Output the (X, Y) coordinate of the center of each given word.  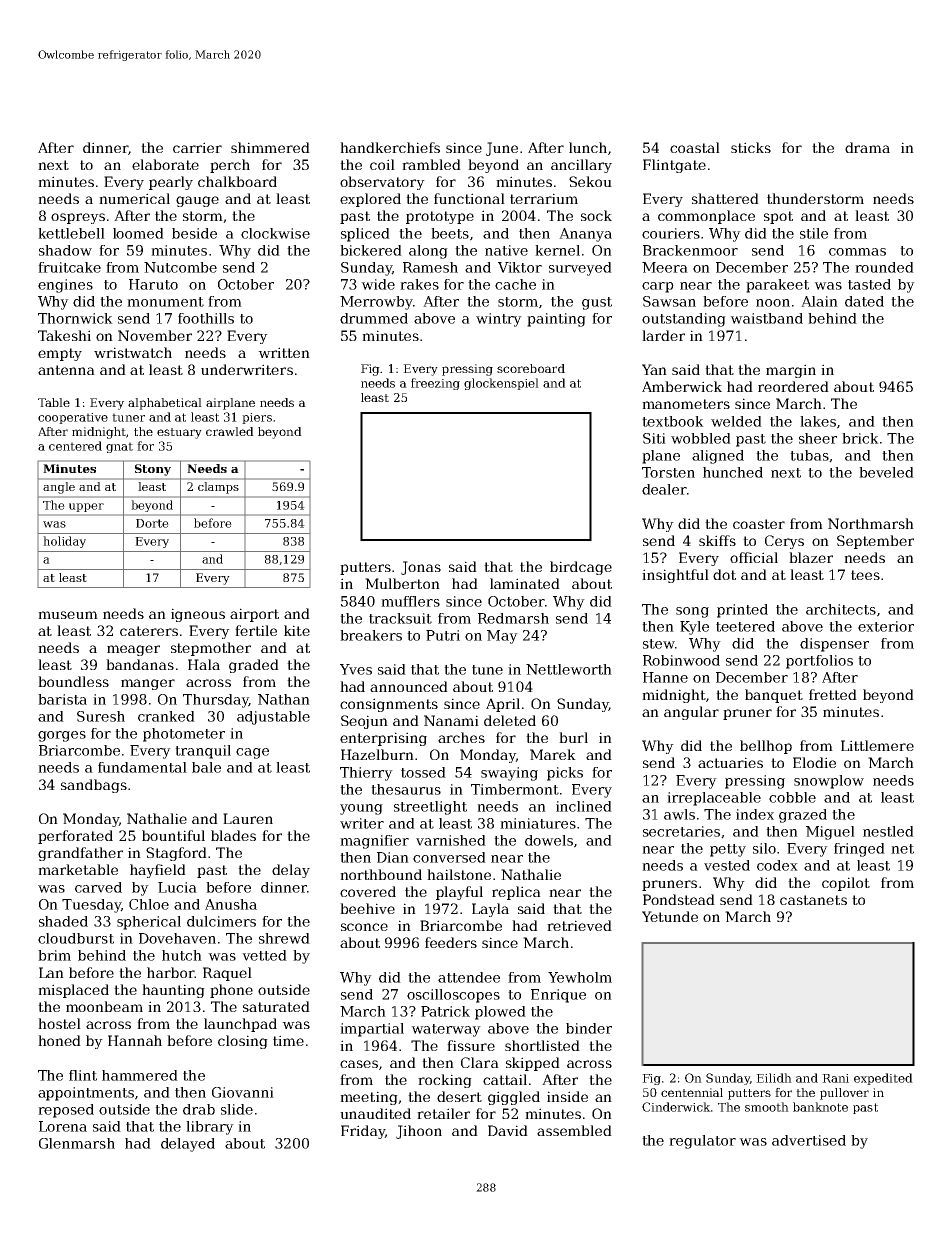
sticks (751, 147)
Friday (363, 1132)
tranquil (203, 752)
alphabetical (165, 404)
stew (659, 644)
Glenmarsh (77, 1143)
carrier (197, 147)
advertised (809, 1140)
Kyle (694, 628)
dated (864, 301)
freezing (435, 384)
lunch (588, 147)
